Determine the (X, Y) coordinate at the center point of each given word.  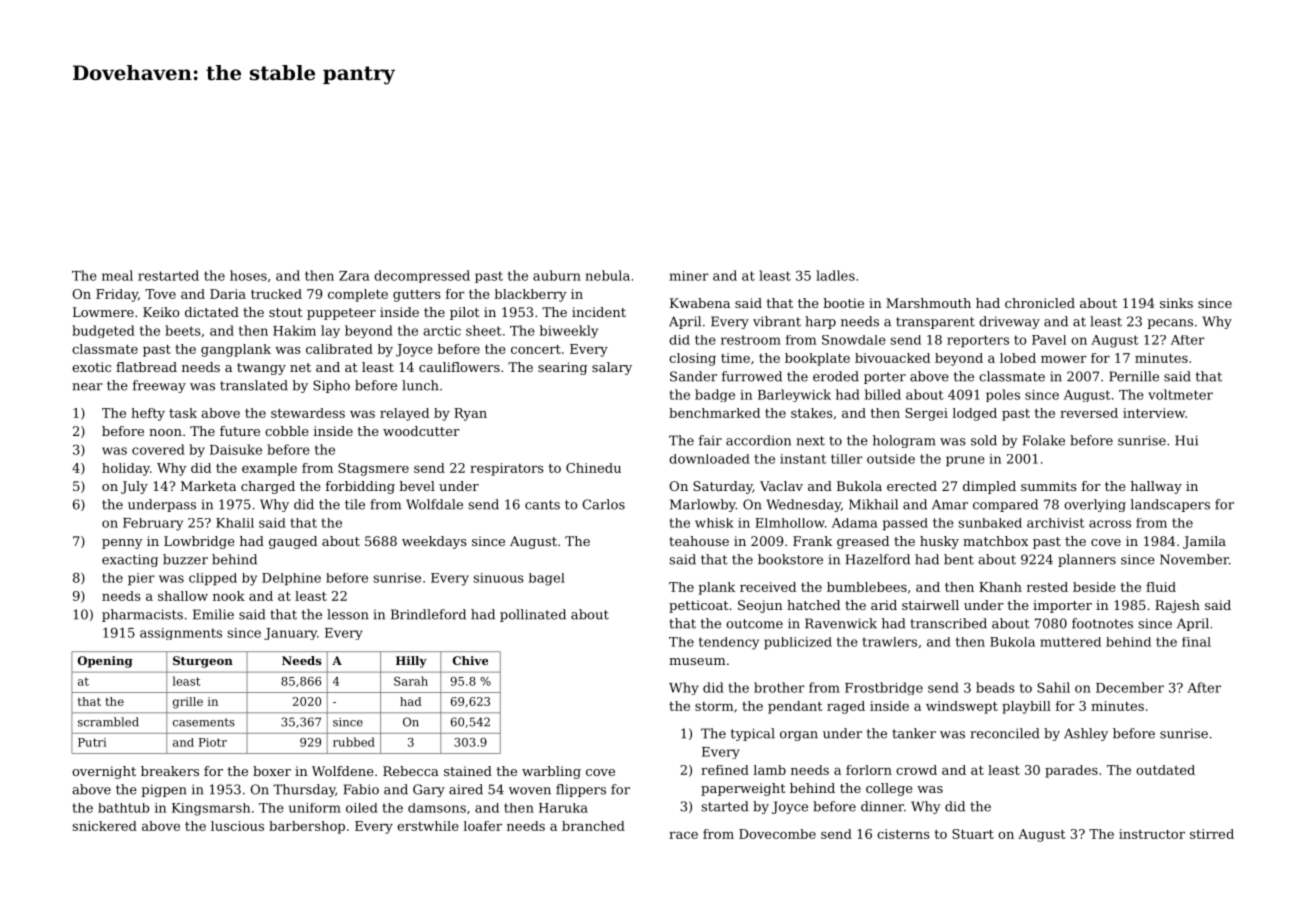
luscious (237, 826)
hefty (148, 414)
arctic (442, 331)
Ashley (1086, 734)
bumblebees (867, 587)
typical (753, 734)
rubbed (354, 742)
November (1194, 559)
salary (612, 368)
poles (1003, 395)
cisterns (903, 834)
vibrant (777, 321)
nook (229, 596)
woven (530, 791)
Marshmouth (928, 303)
